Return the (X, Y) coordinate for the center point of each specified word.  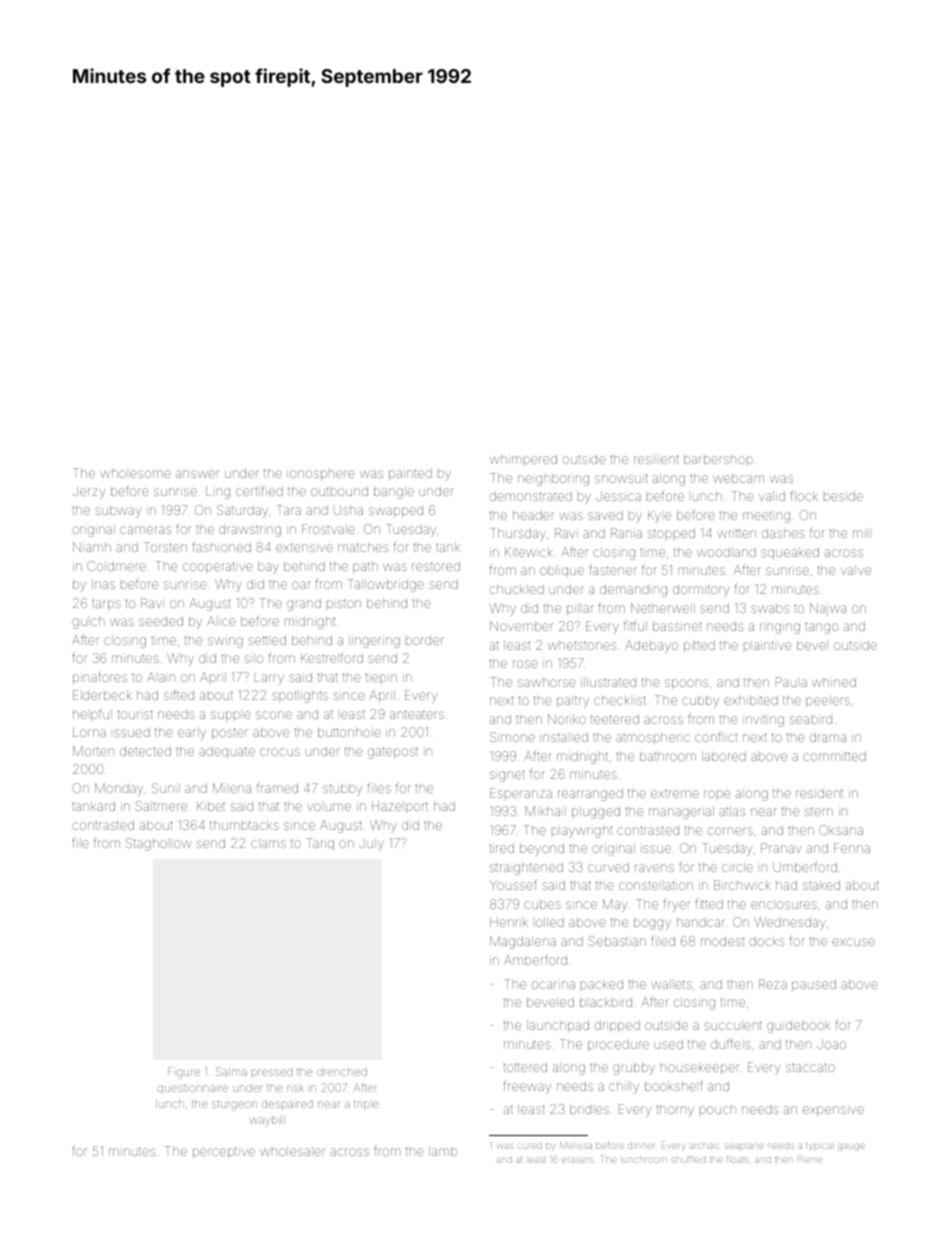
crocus (280, 752)
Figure (184, 1073)
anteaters (417, 714)
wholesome (135, 473)
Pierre (810, 1159)
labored (724, 756)
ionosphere (321, 474)
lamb (443, 1151)
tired (501, 848)
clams (268, 843)
